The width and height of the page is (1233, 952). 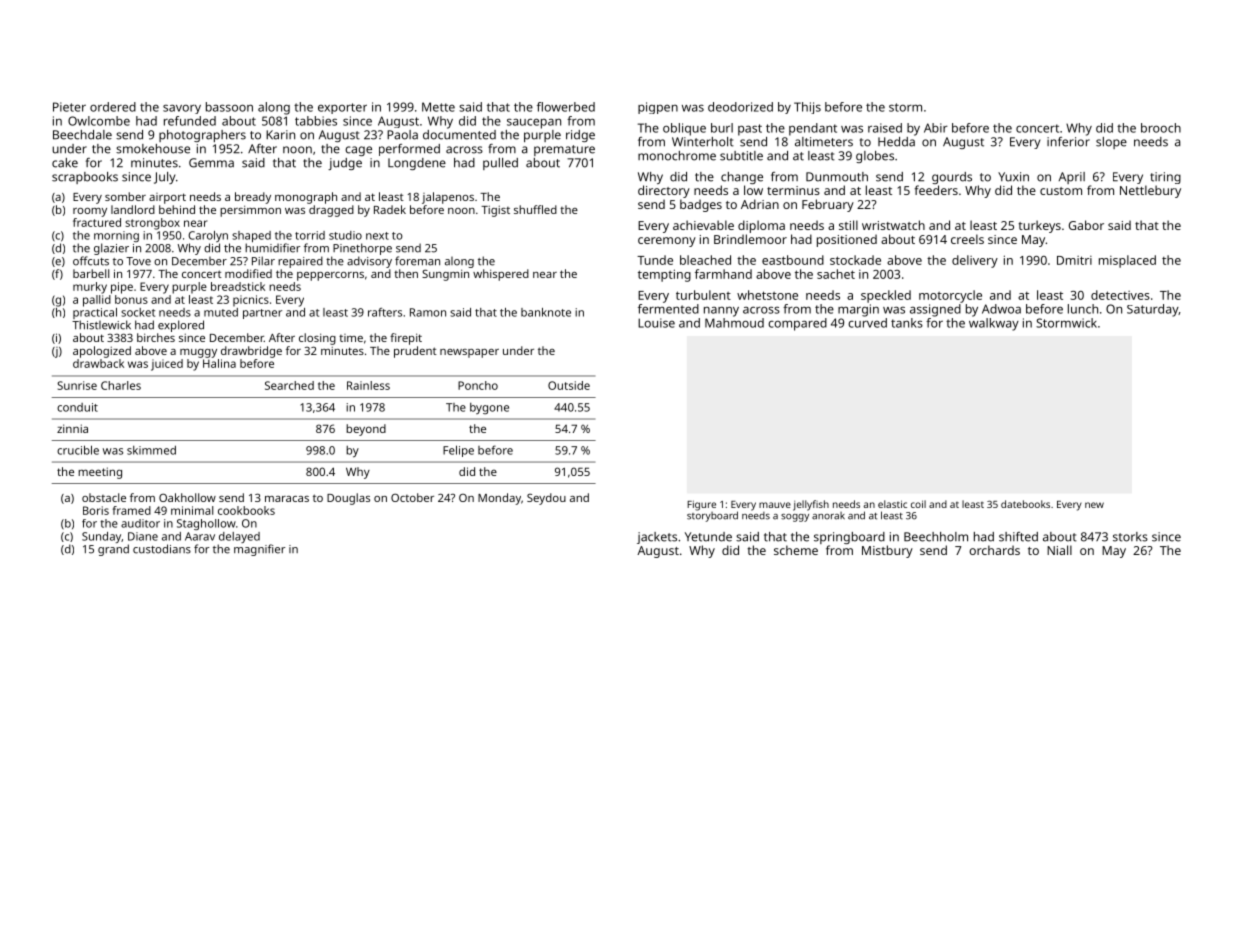 What do you see at coordinates (69, 107) in the page?
I see `Pieter` at bounding box center [69, 107].
